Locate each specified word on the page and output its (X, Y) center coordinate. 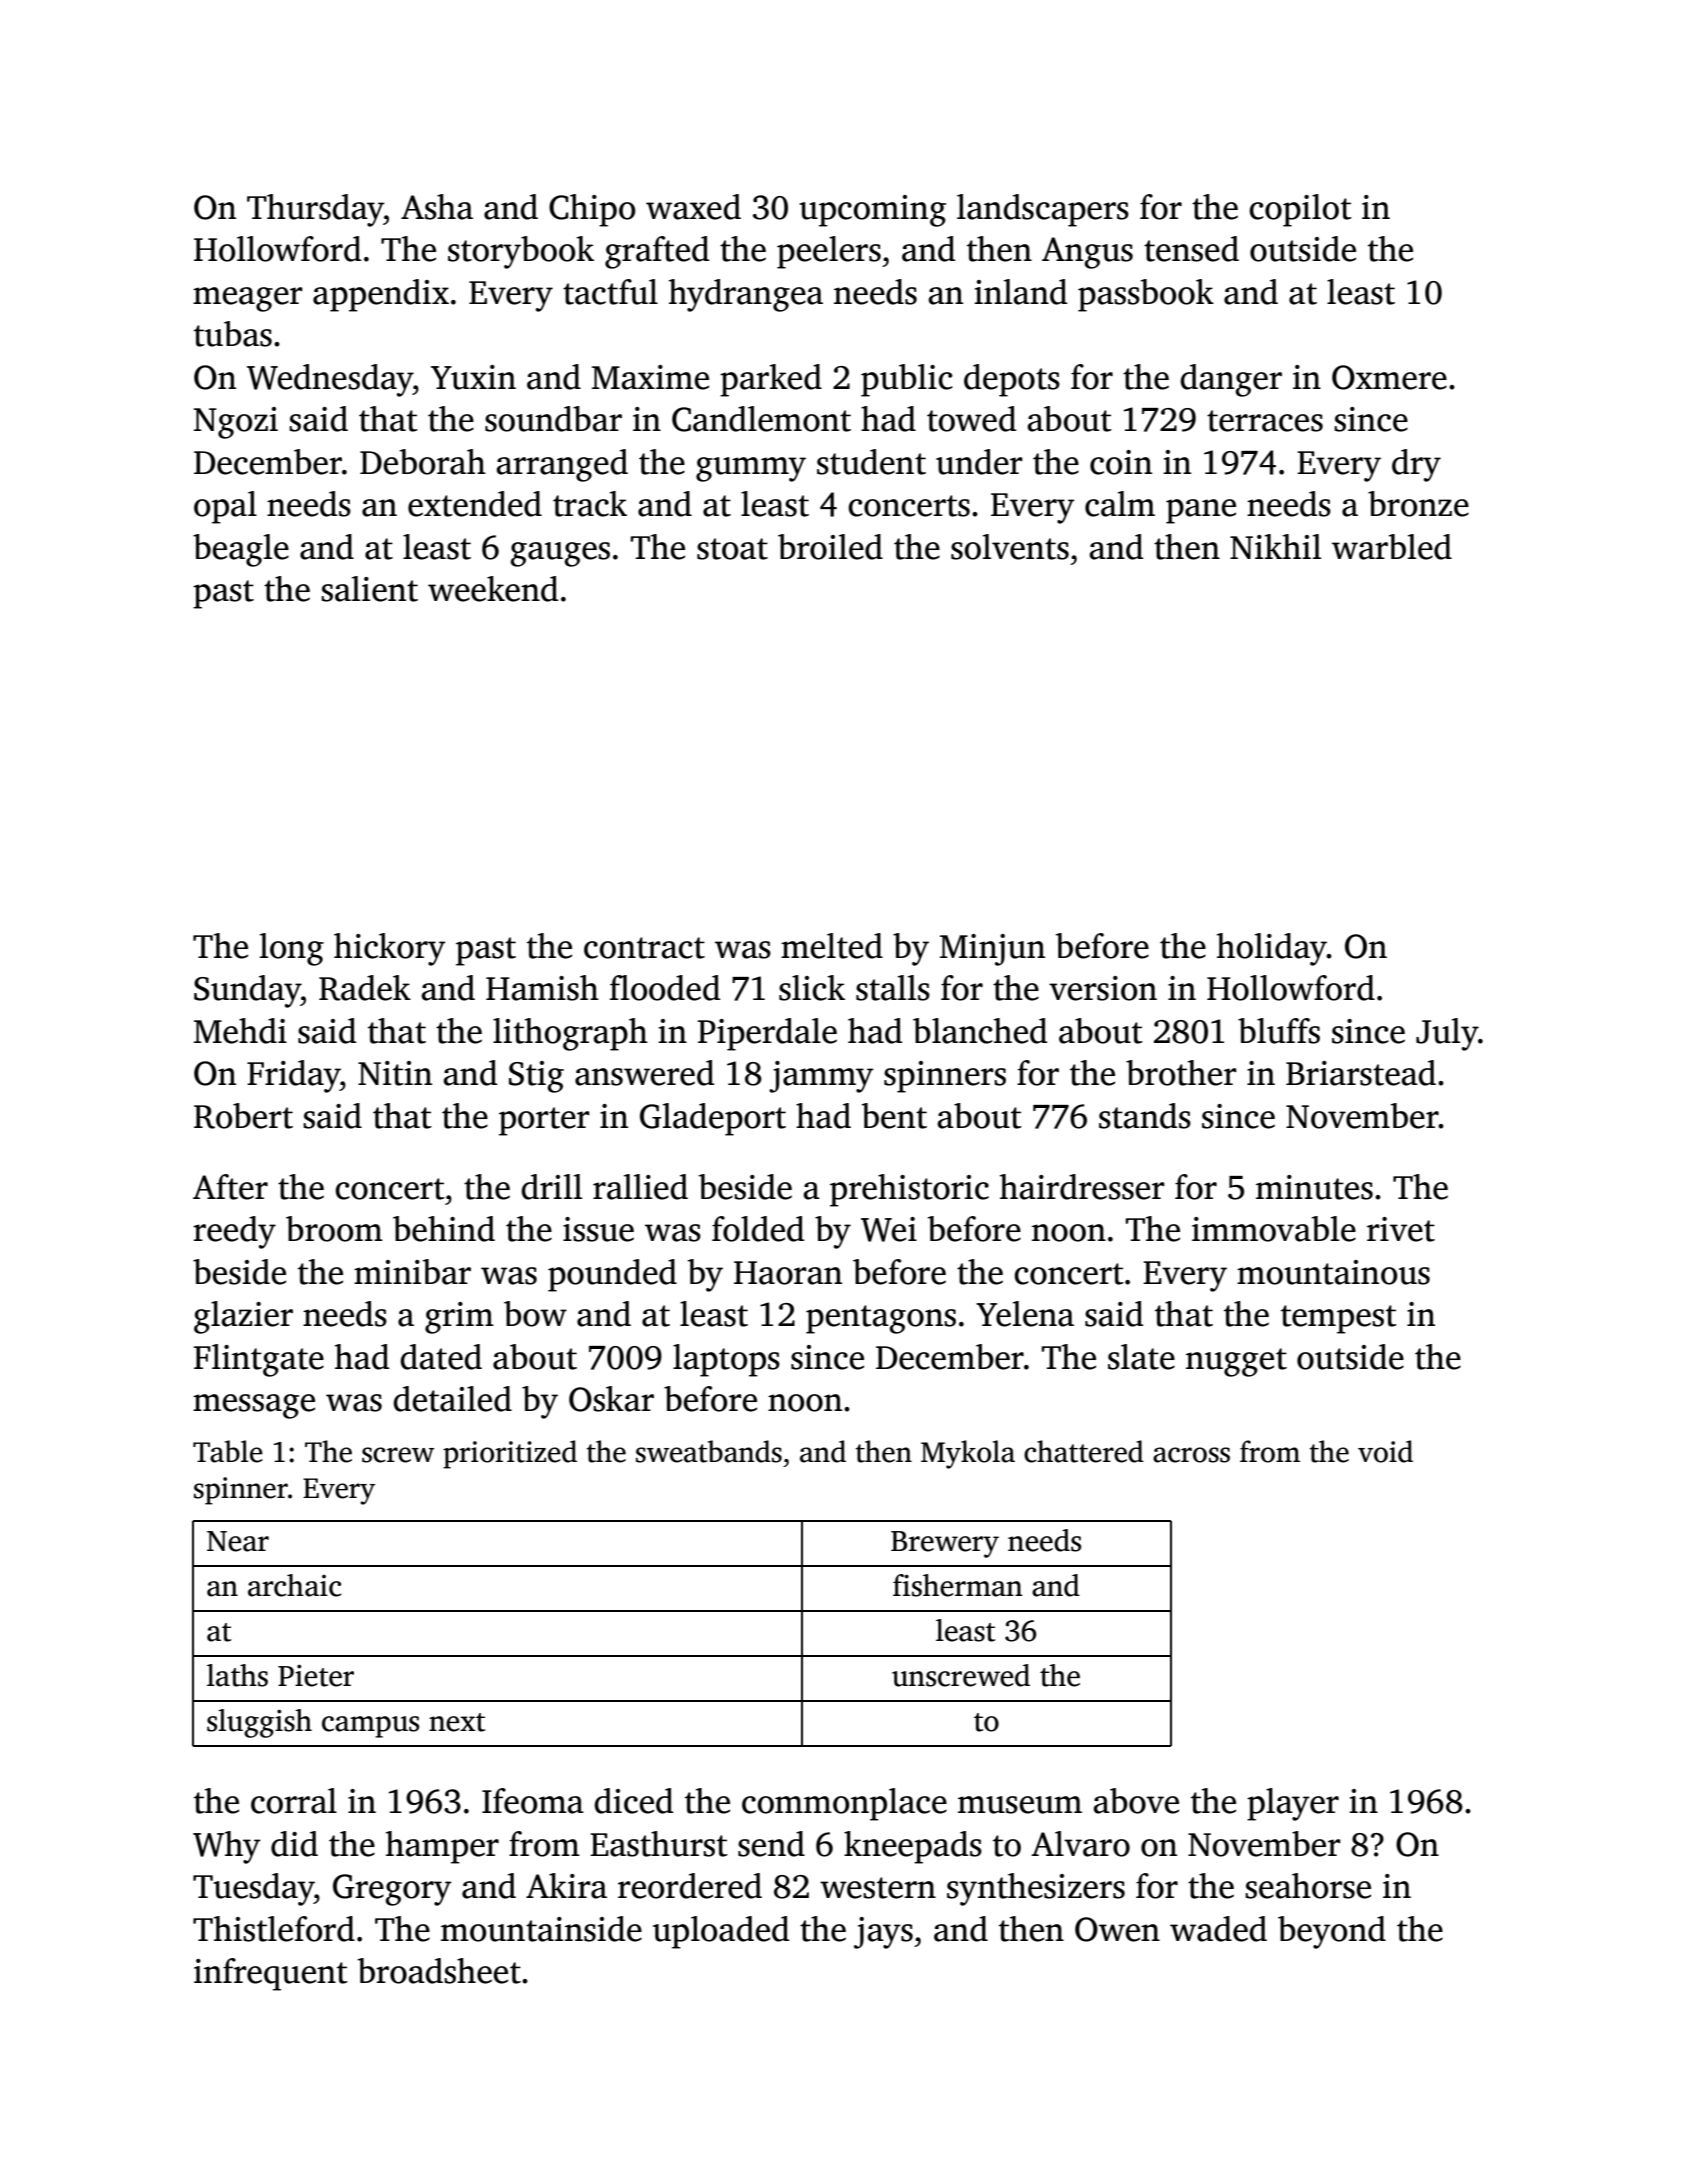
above (1136, 1801)
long (292, 949)
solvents (1010, 547)
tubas (233, 334)
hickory (390, 949)
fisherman (958, 1585)
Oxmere (1389, 377)
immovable (1274, 1229)
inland (1020, 292)
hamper (442, 1847)
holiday (1272, 949)
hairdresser (1082, 1187)
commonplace (844, 1804)
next (457, 1722)
